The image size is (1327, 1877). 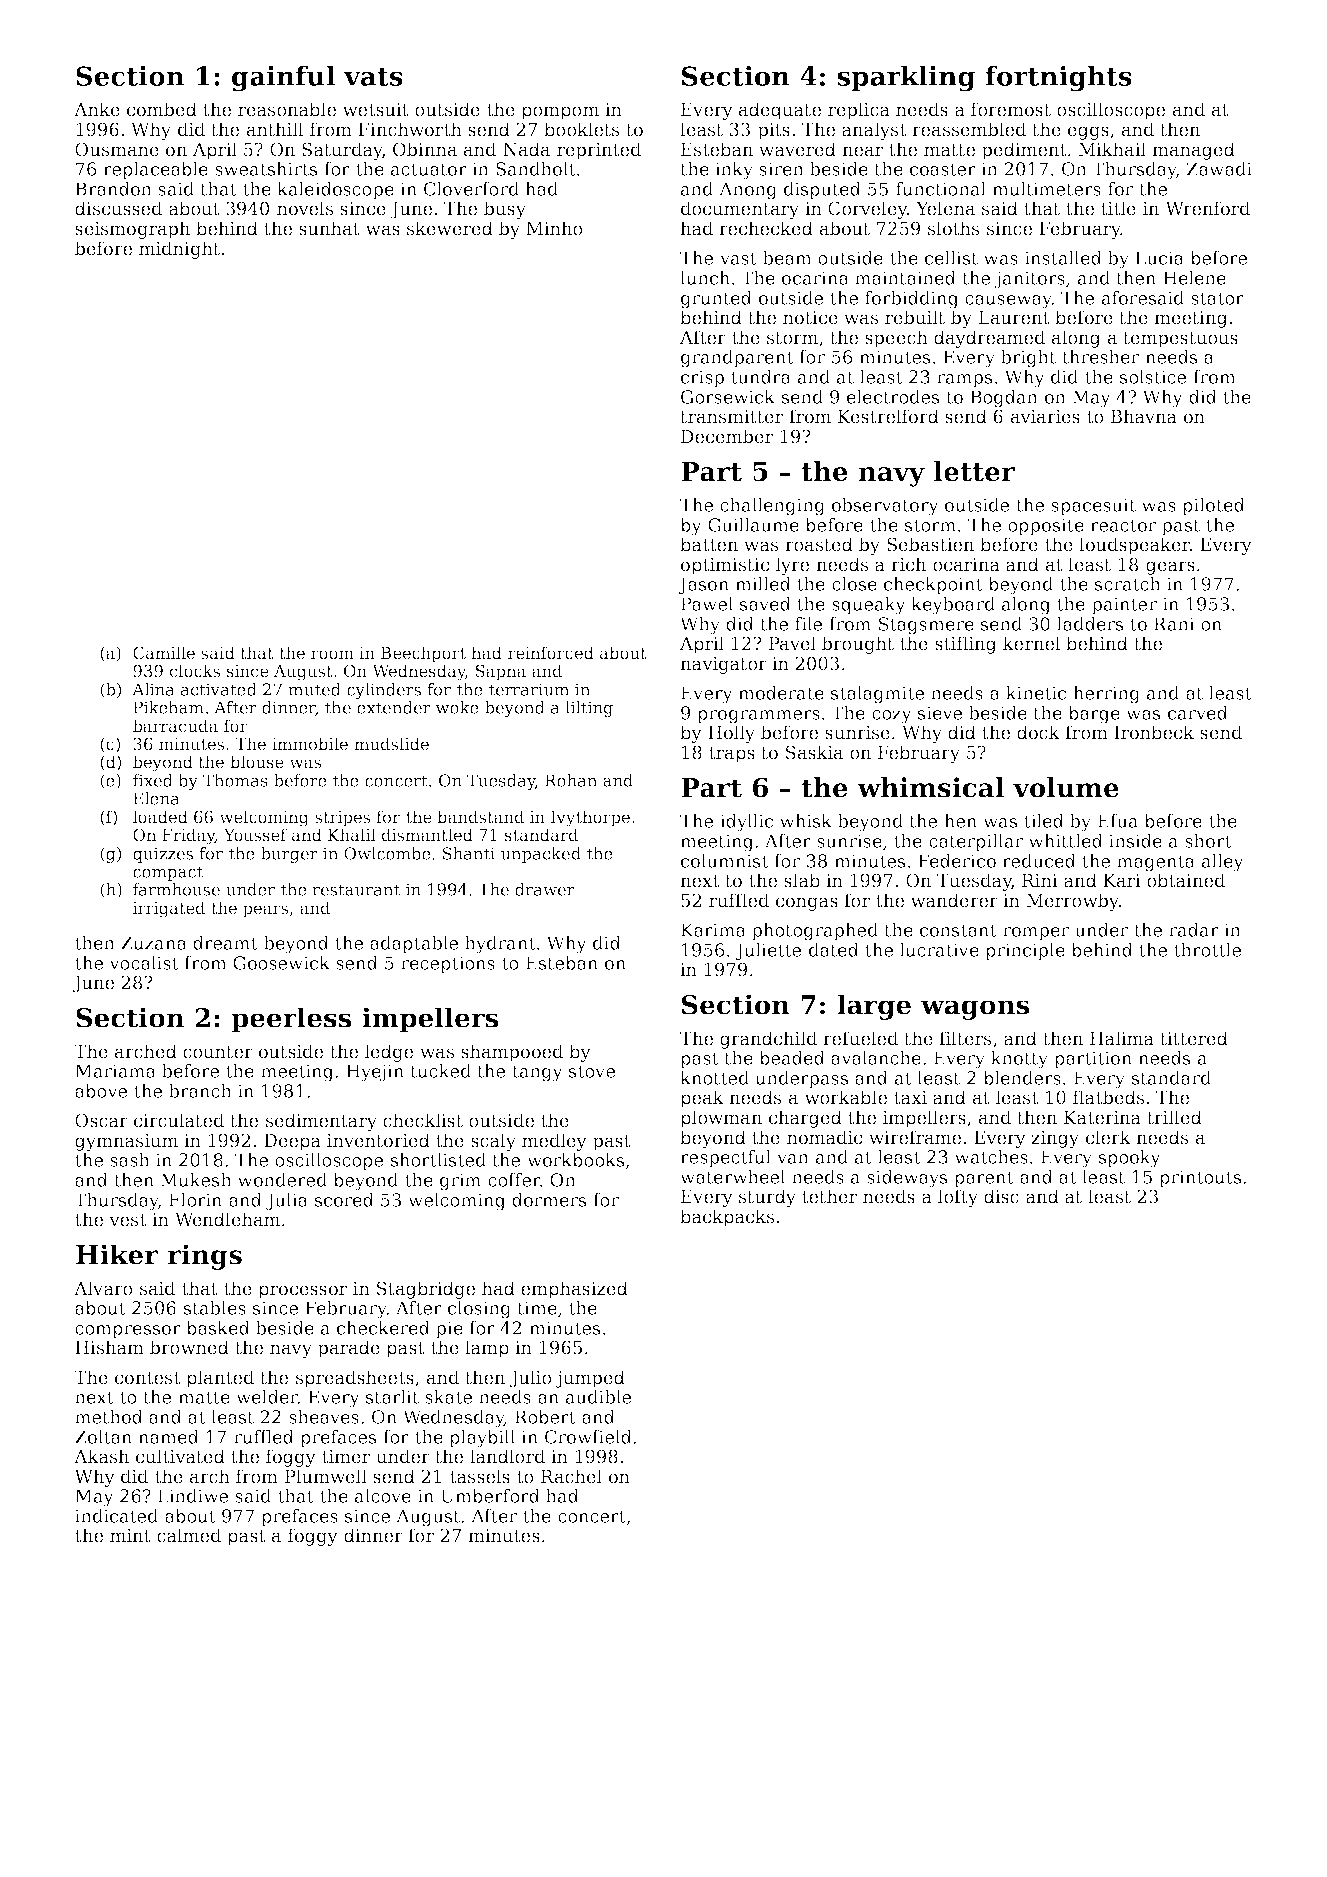 What do you see at coordinates (571, 1476) in the screenshot?
I see `Rachel` at bounding box center [571, 1476].
